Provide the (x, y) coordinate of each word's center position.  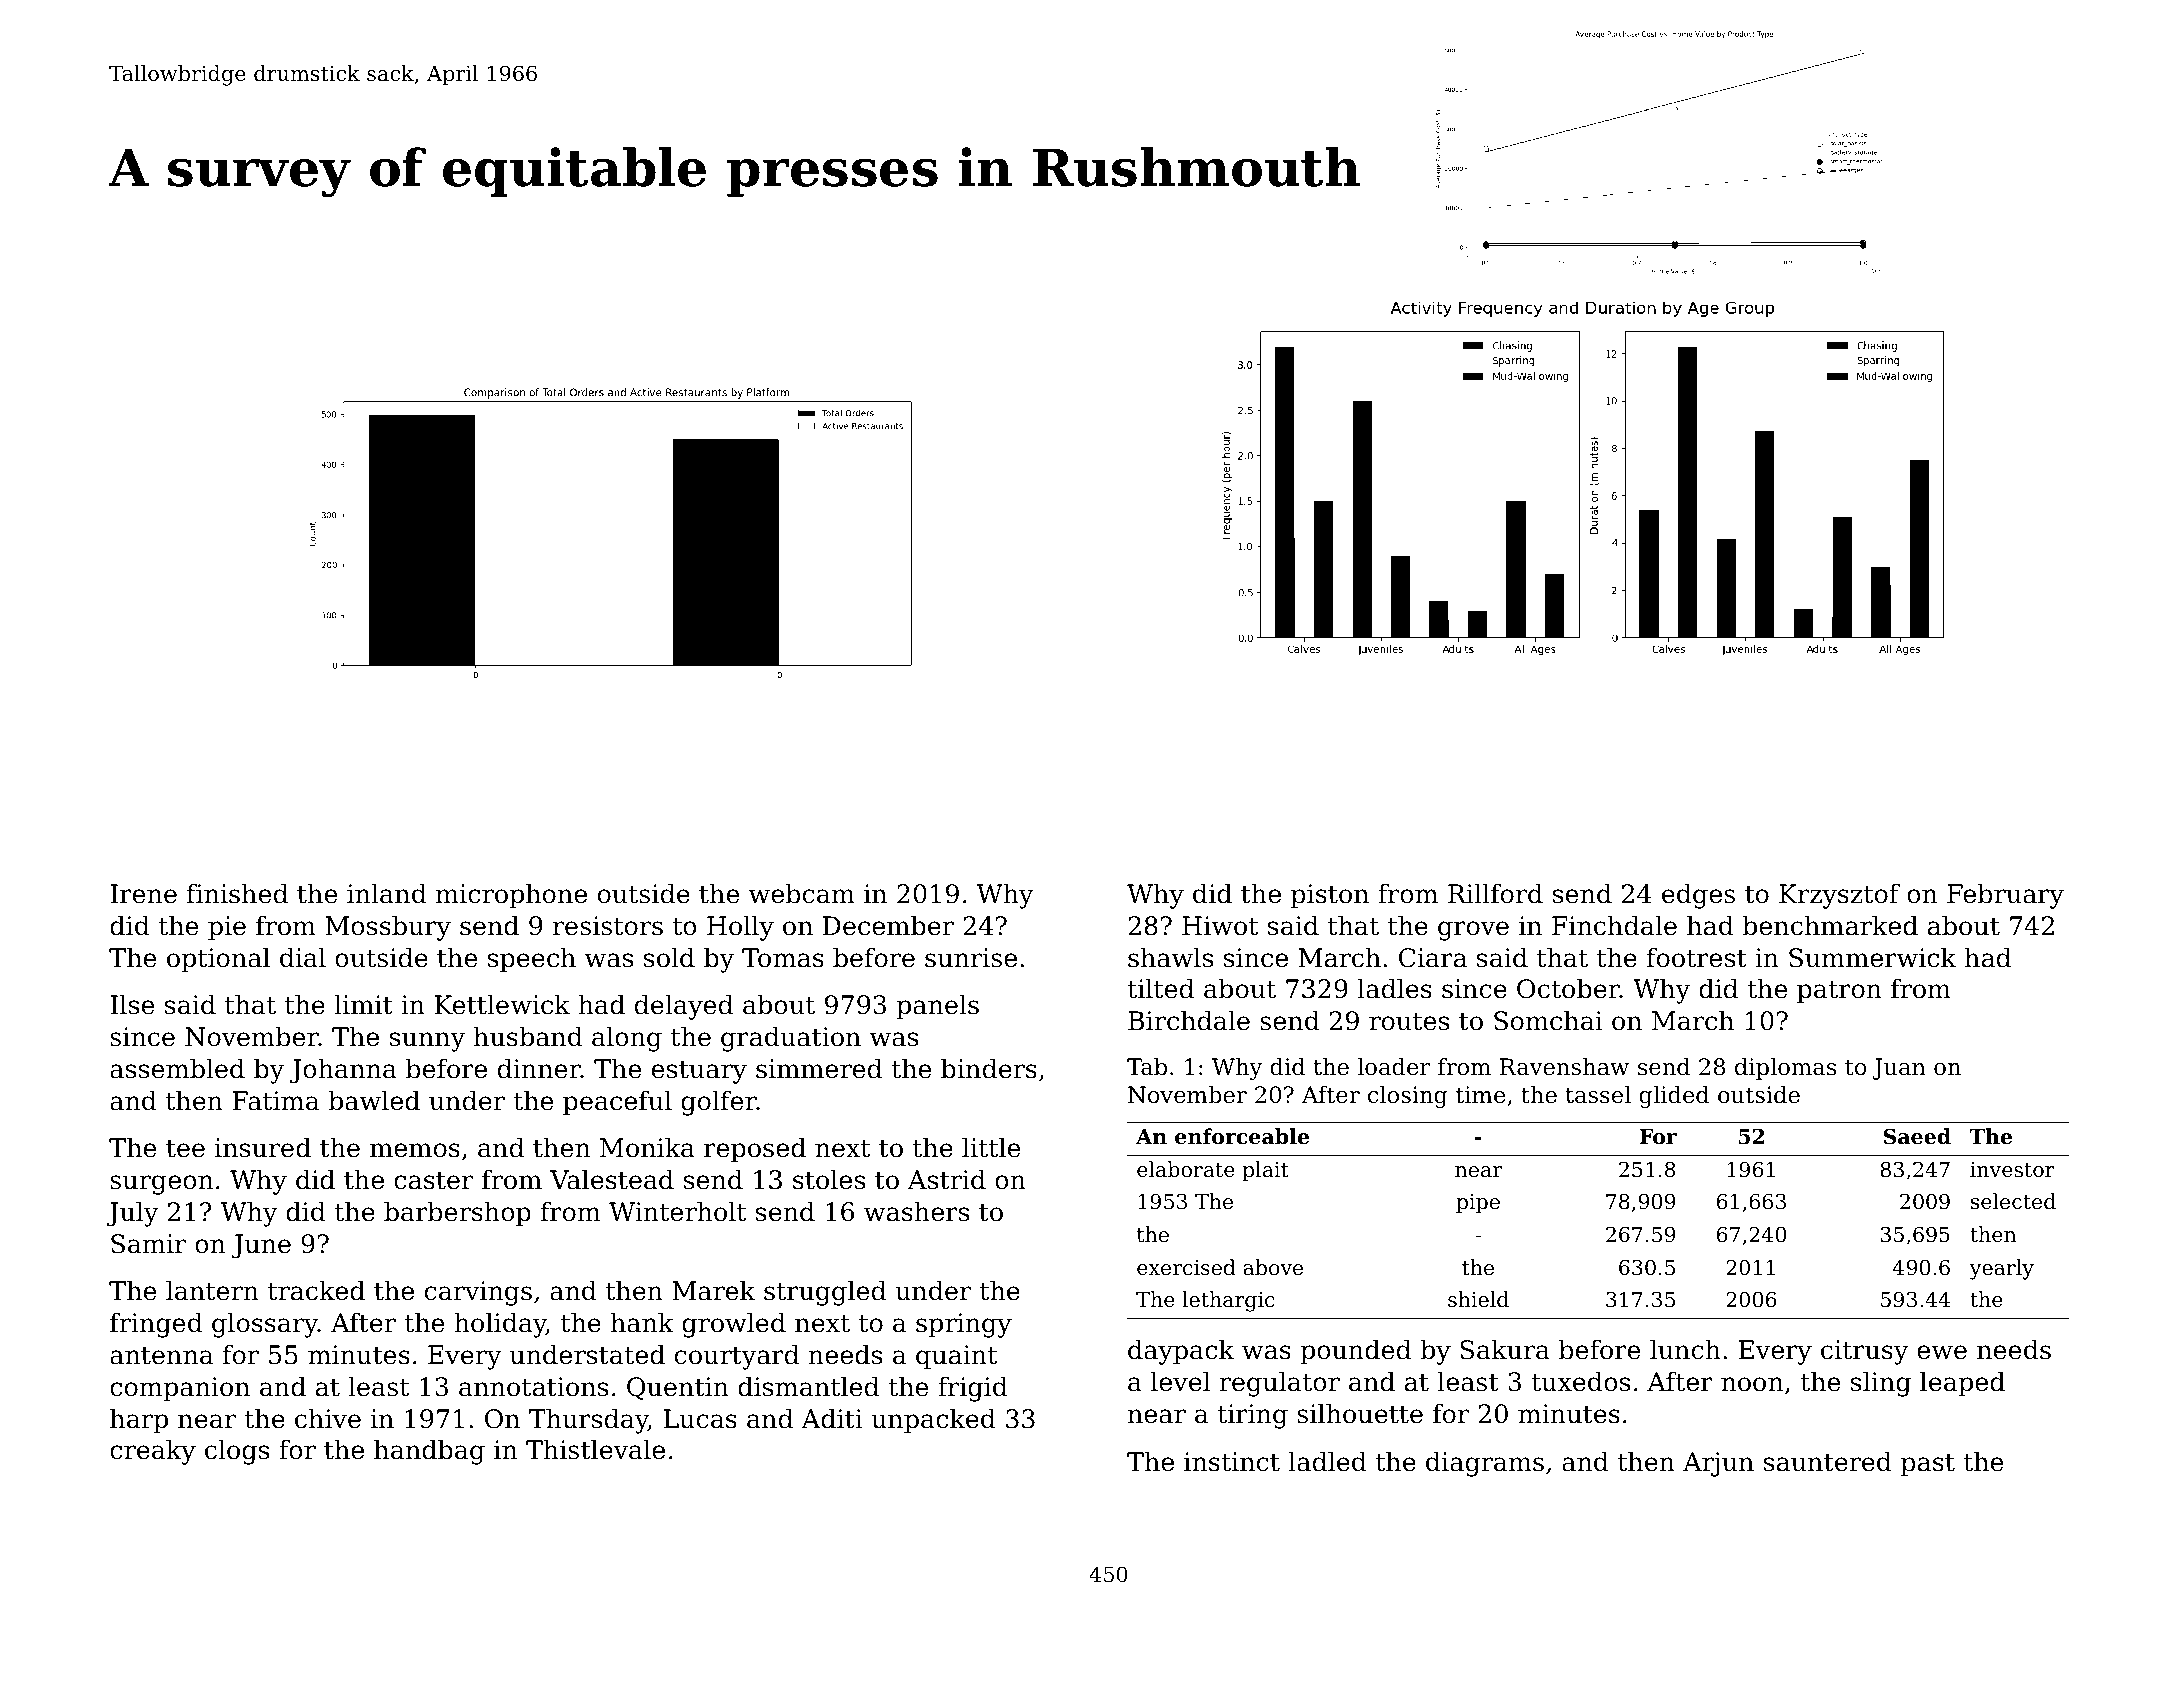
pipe (1478, 1204)
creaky (153, 1452)
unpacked (933, 1421)
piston (1330, 896)
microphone (511, 896)
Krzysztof (1839, 896)
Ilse (132, 1004)
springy (964, 1325)
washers (916, 1211)
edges (1698, 896)
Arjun (1718, 1464)
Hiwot (1220, 926)
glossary (265, 1325)
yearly (2002, 1269)
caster (433, 1180)
